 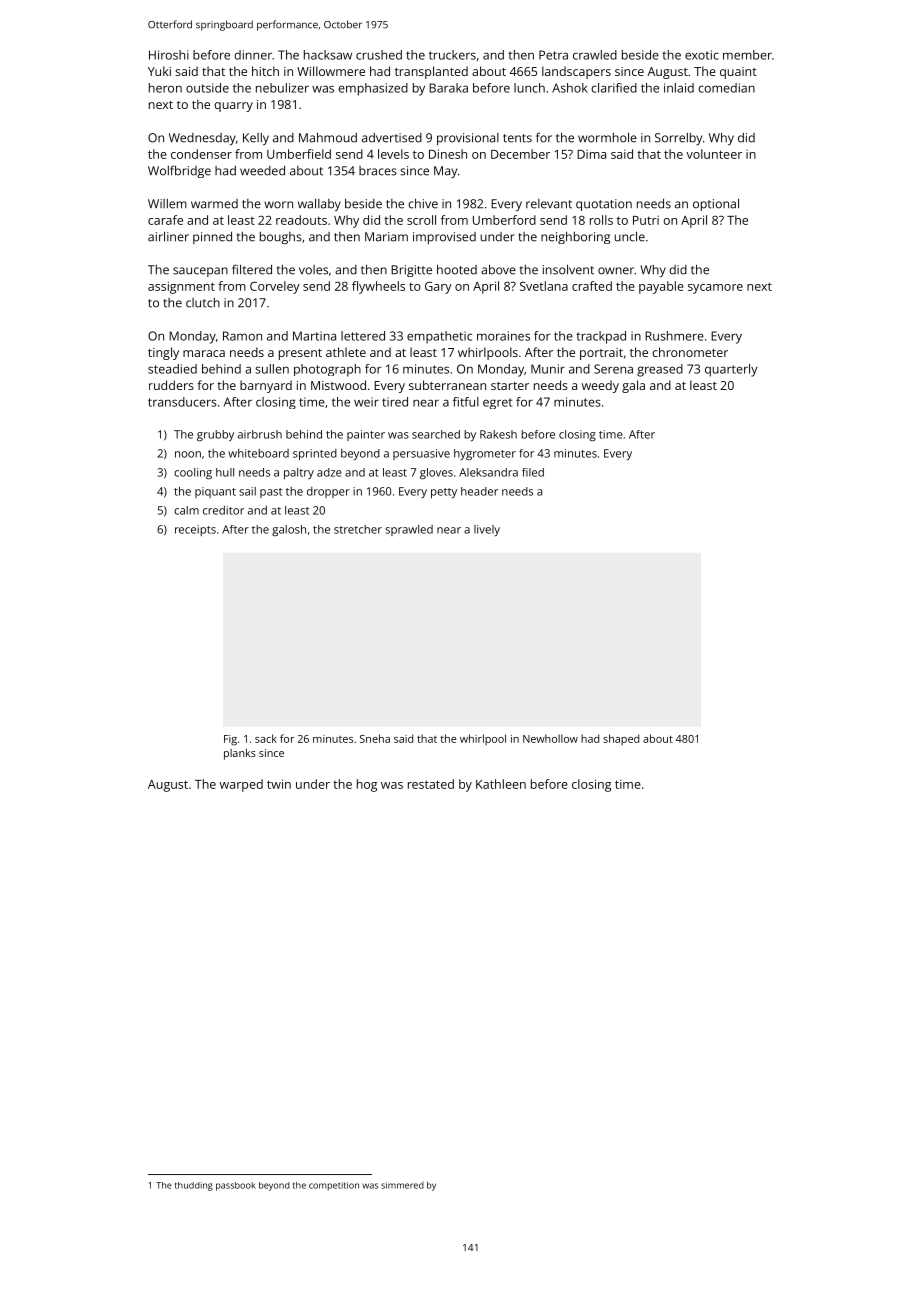 I want to click on exotic, so click(x=702, y=55).
